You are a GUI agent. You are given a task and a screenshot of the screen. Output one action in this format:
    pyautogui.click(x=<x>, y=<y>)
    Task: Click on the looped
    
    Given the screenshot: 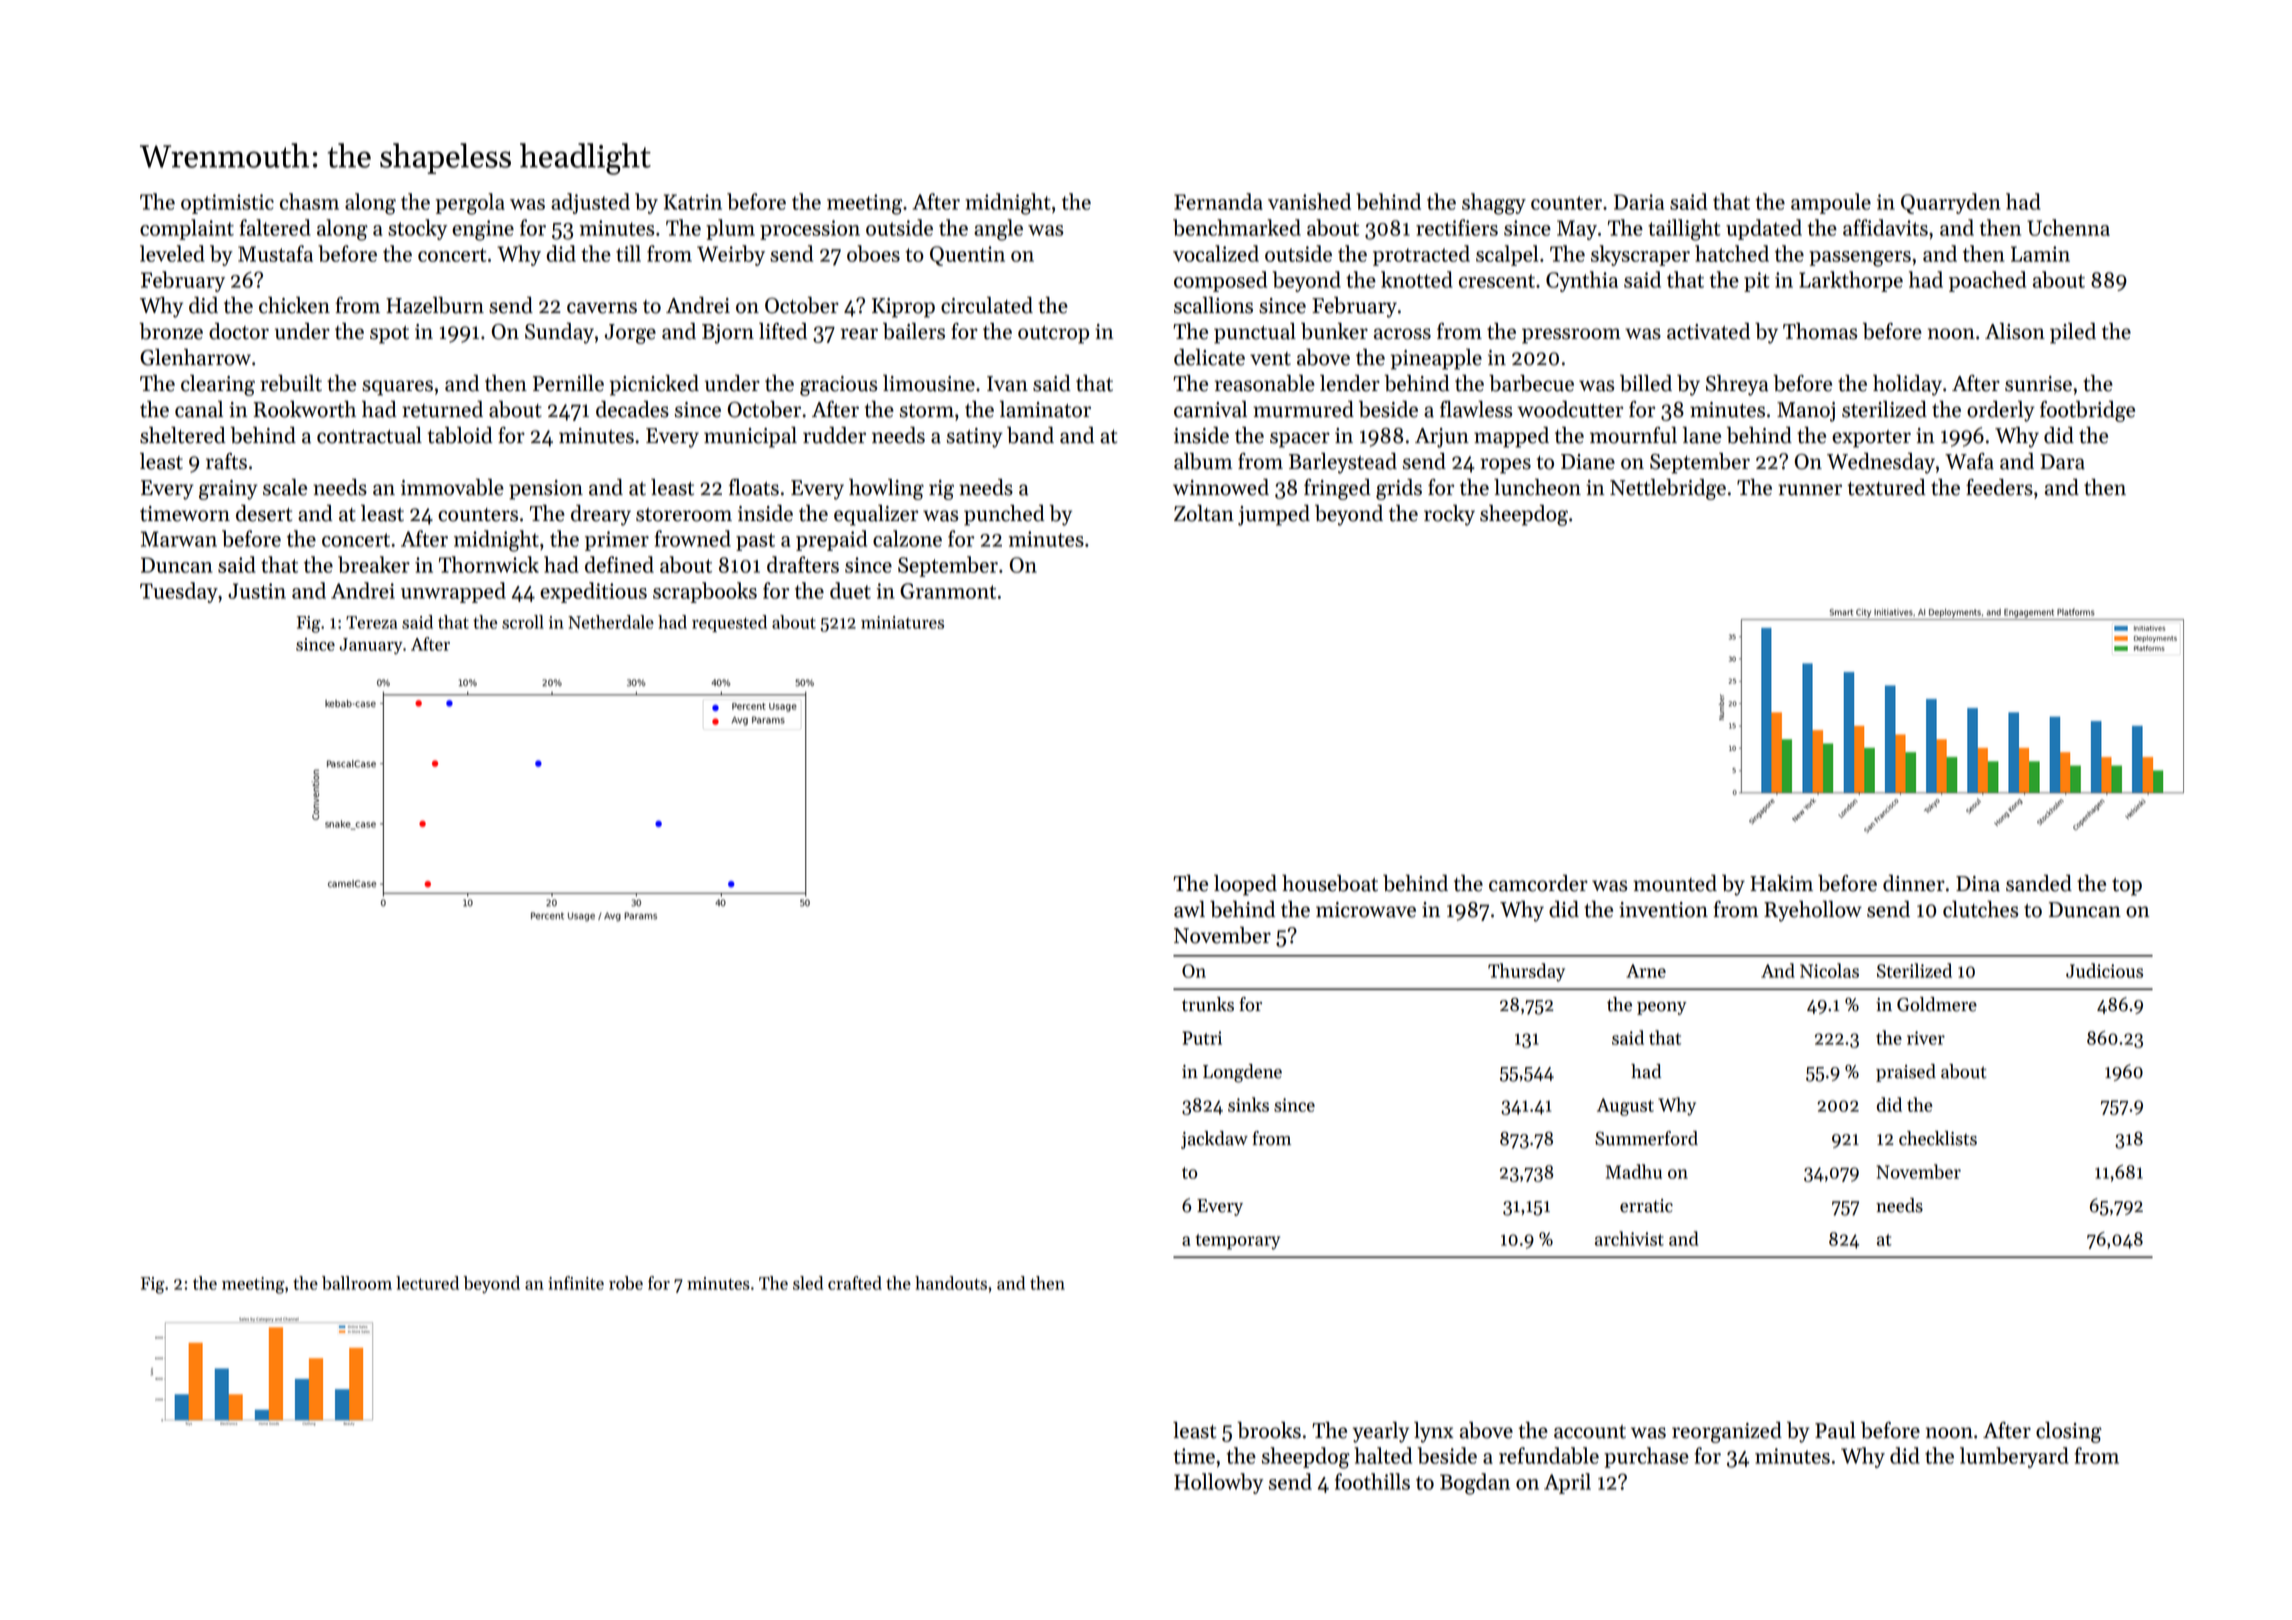 What is the action you would take?
    pyautogui.click(x=1245, y=885)
